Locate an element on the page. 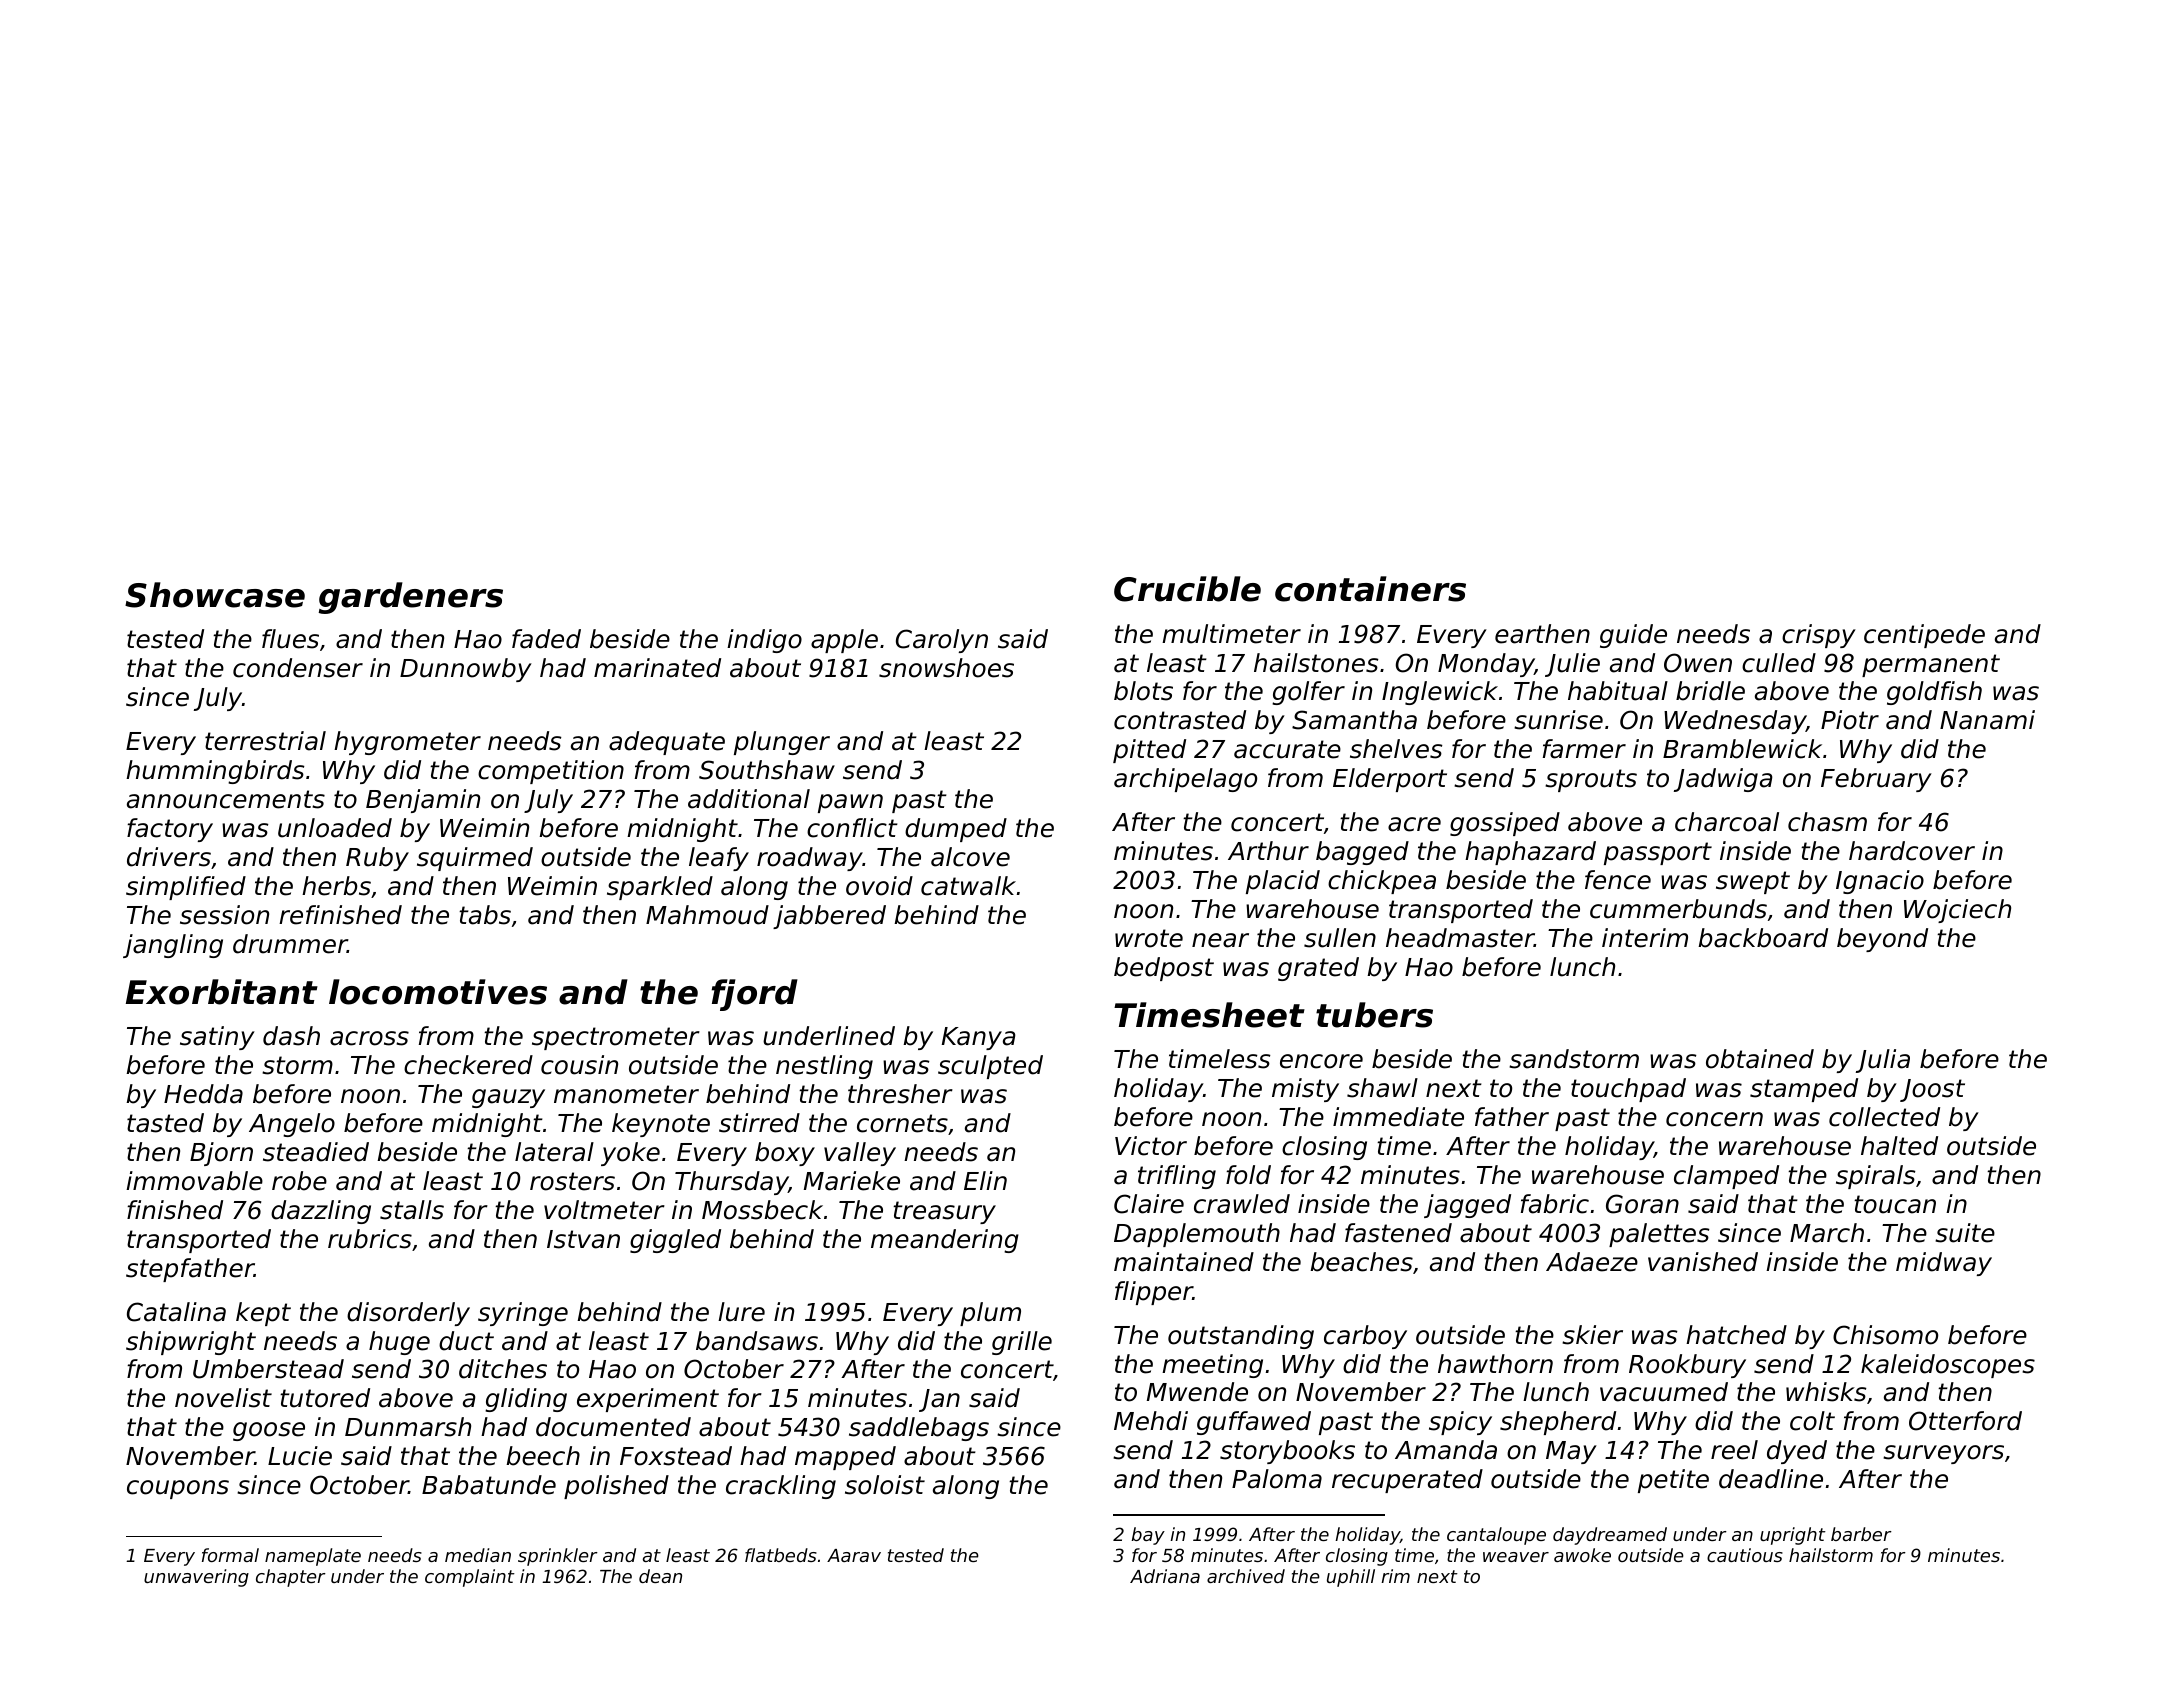 The image size is (2178, 1683). flipper is located at coordinates (1154, 1293).
